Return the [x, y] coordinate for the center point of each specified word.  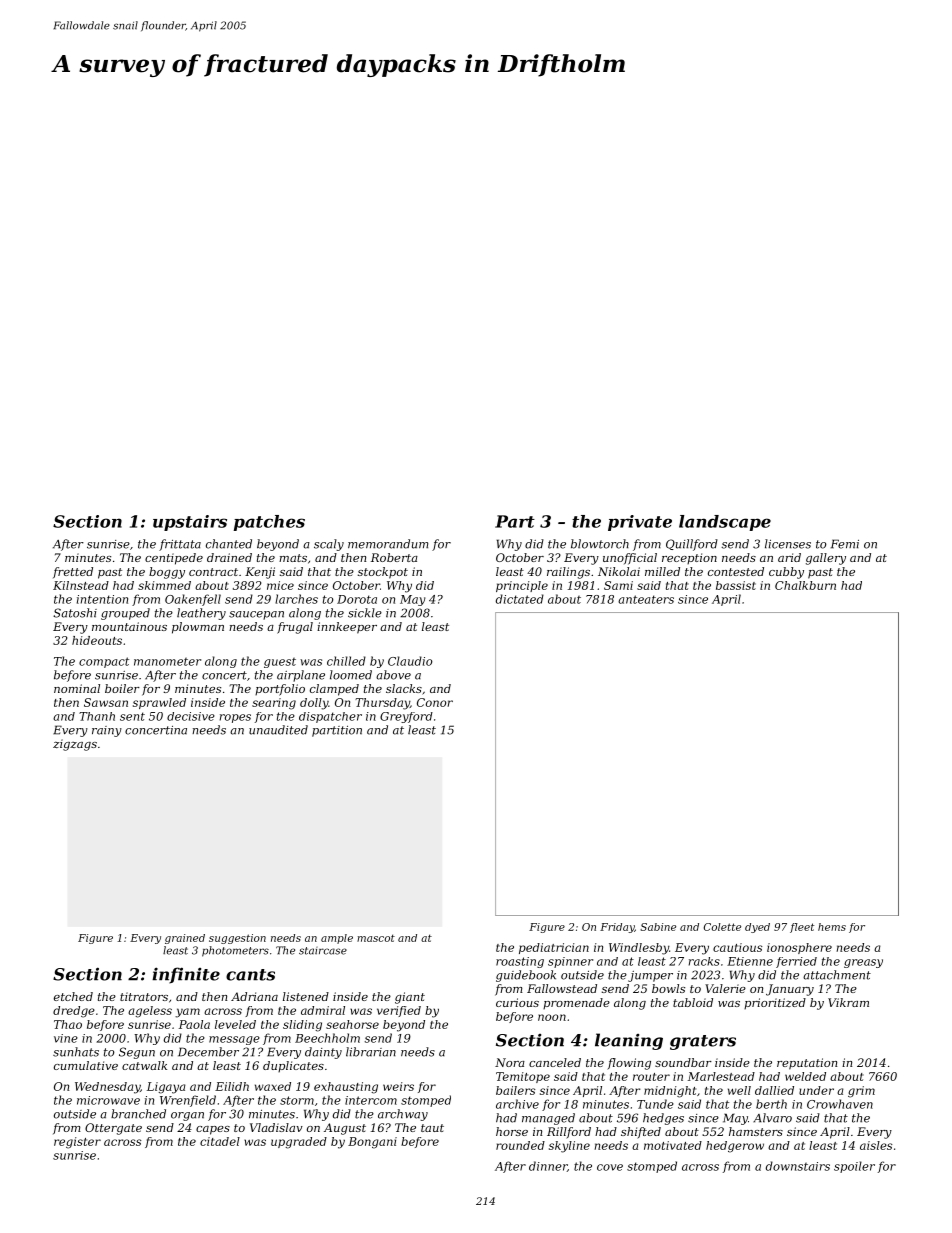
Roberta [394, 557]
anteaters [646, 599]
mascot [376, 938]
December [208, 1052]
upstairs [190, 523]
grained [185, 939]
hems [832, 927]
